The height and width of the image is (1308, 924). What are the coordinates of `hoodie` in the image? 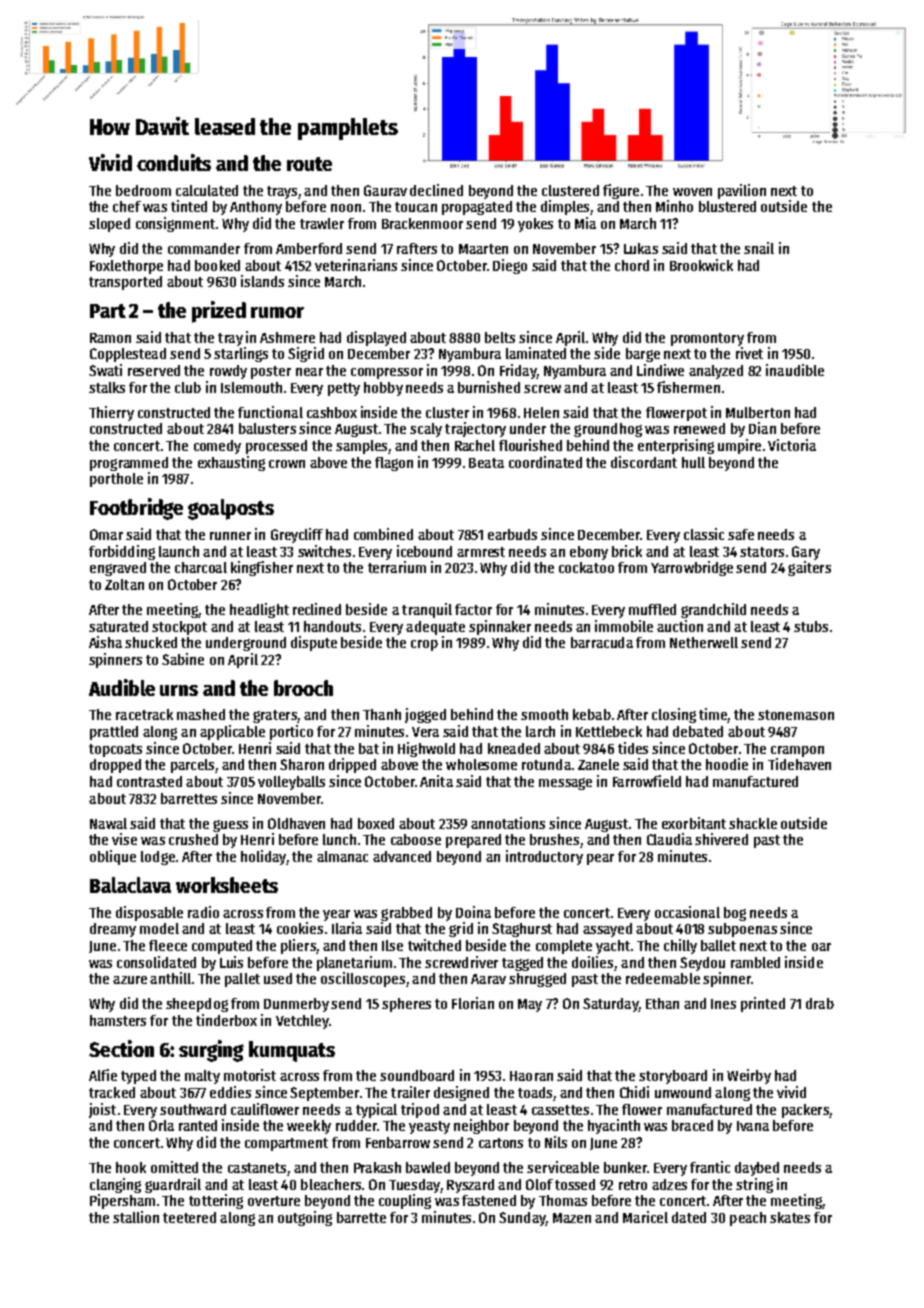 It's located at (727, 764).
